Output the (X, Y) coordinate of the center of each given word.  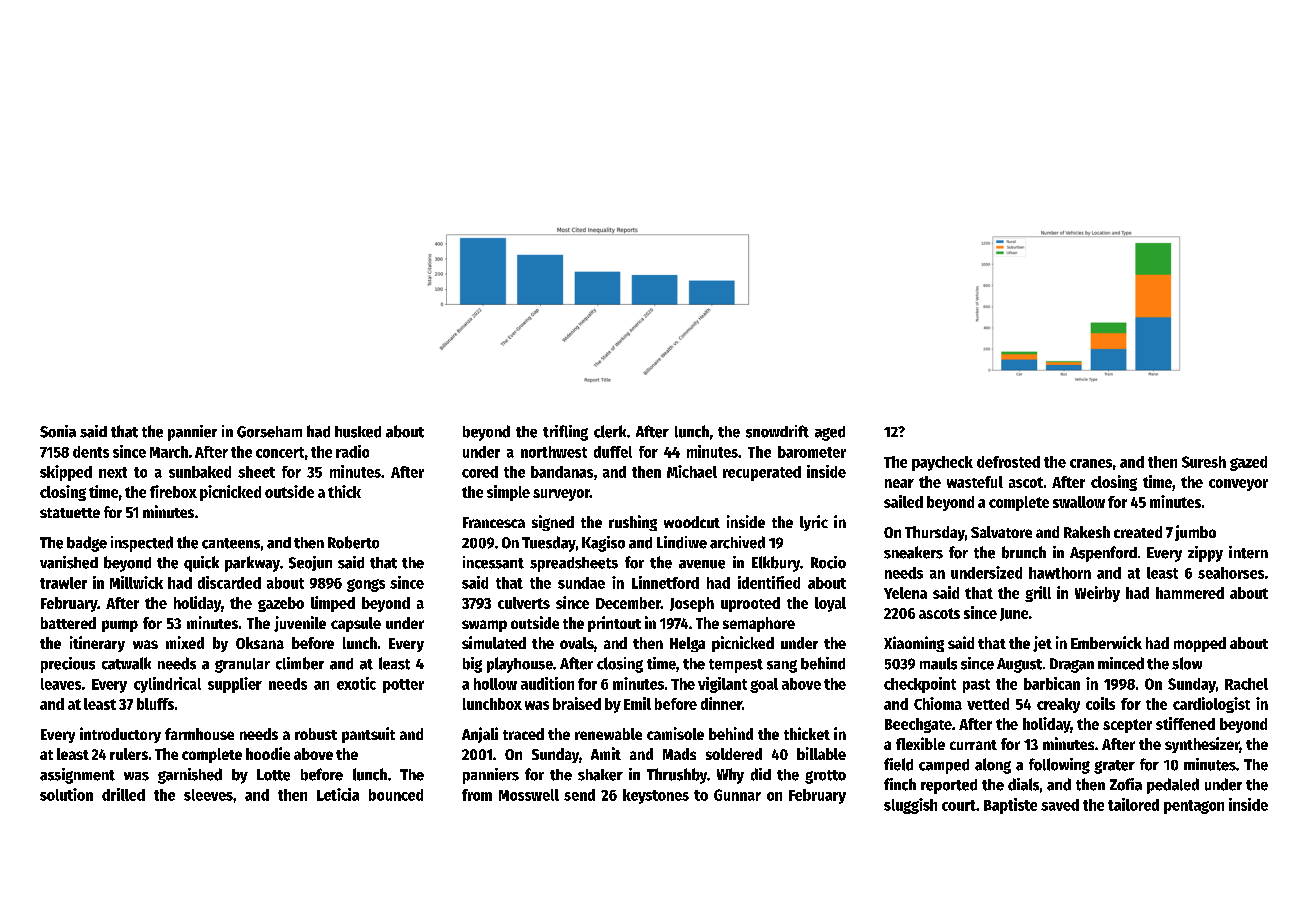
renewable (608, 734)
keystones (656, 796)
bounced (396, 795)
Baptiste (1010, 806)
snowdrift (777, 431)
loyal (830, 604)
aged (830, 433)
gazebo (281, 604)
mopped (1200, 644)
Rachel (1246, 684)
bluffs (155, 704)
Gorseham (269, 432)
